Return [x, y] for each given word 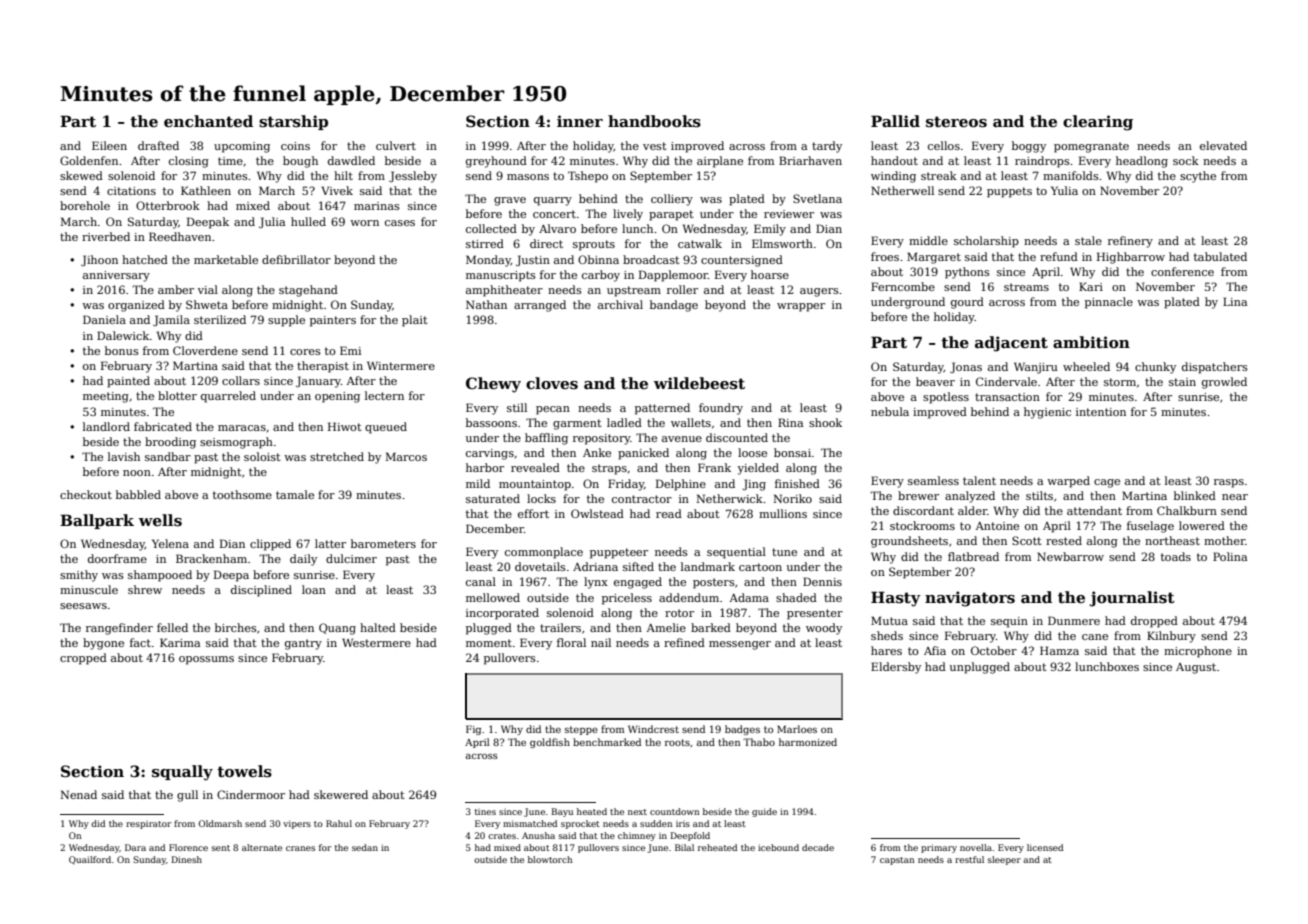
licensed [1045, 847]
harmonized [808, 742]
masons [528, 177]
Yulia [1064, 190]
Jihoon [99, 260]
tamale [295, 494]
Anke [597, 452]
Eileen [109, 145]
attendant [1094, 510]
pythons [967, 273]
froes [885, 256]
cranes [300, 848]
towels [244, 771]
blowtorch [550, 859]
